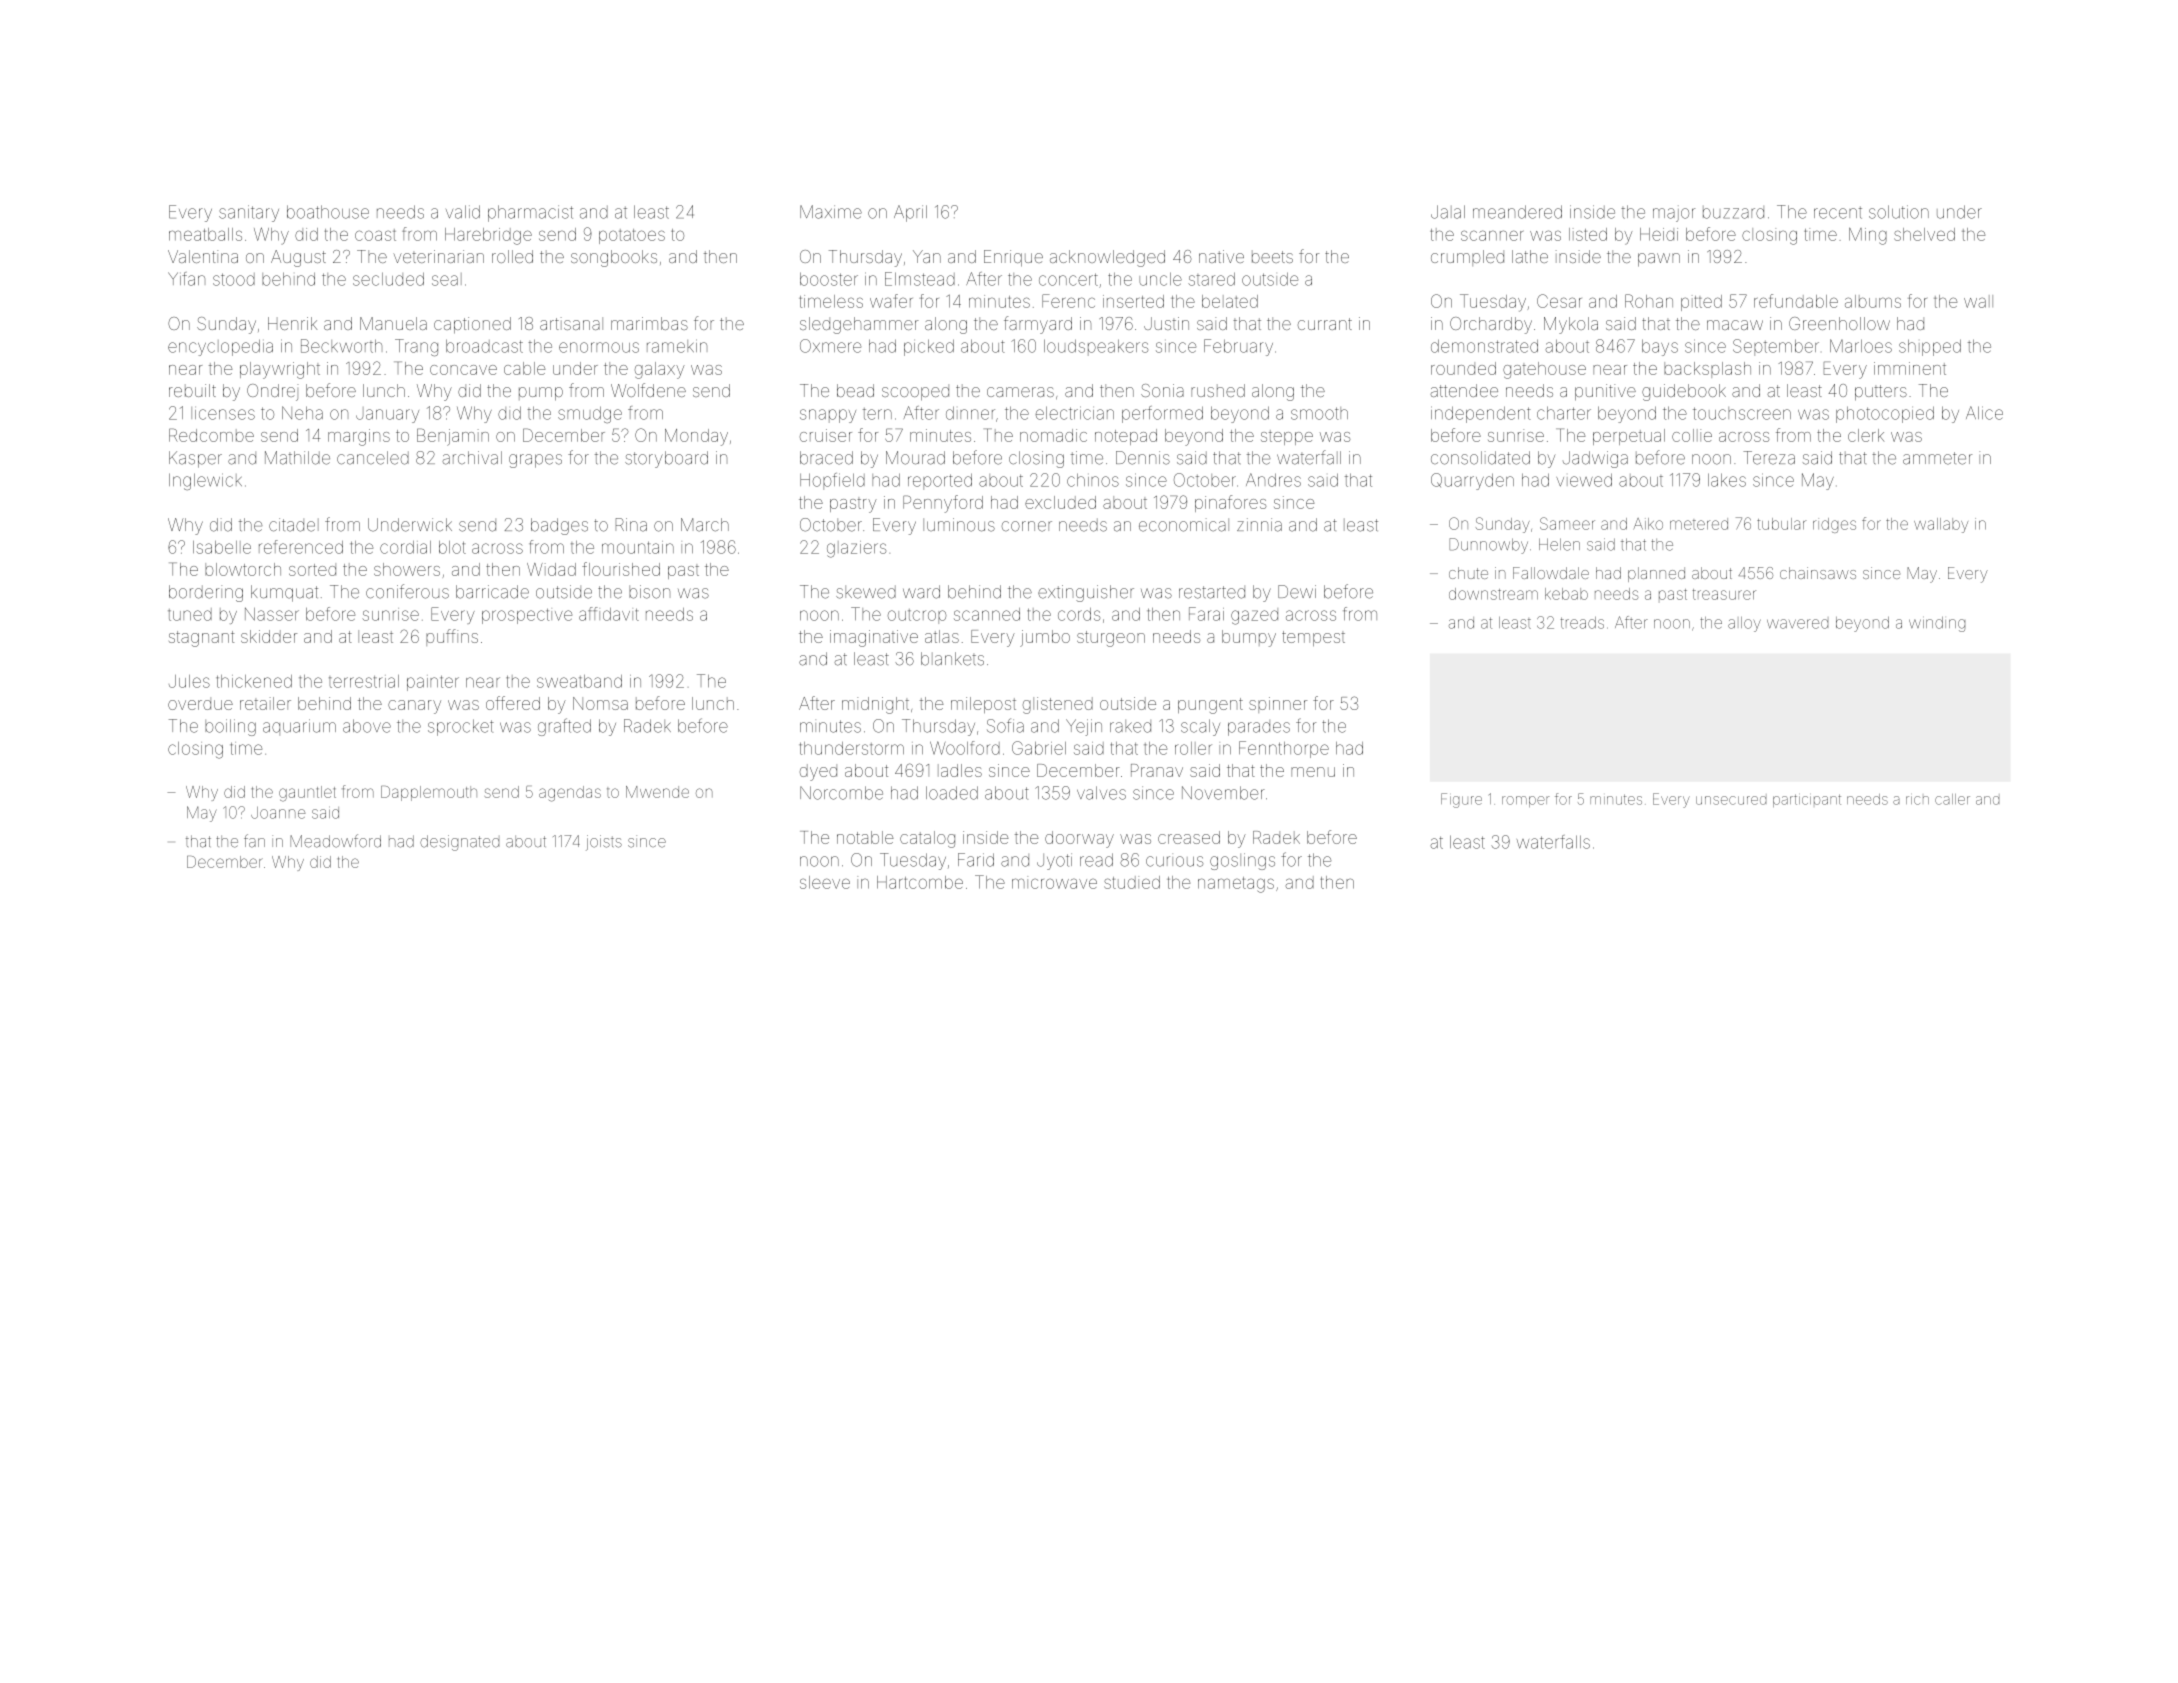 This image has width=2178, height=1683. Describe the element at coordinates (1313, 772) in the image. I see `menu` at that location.
